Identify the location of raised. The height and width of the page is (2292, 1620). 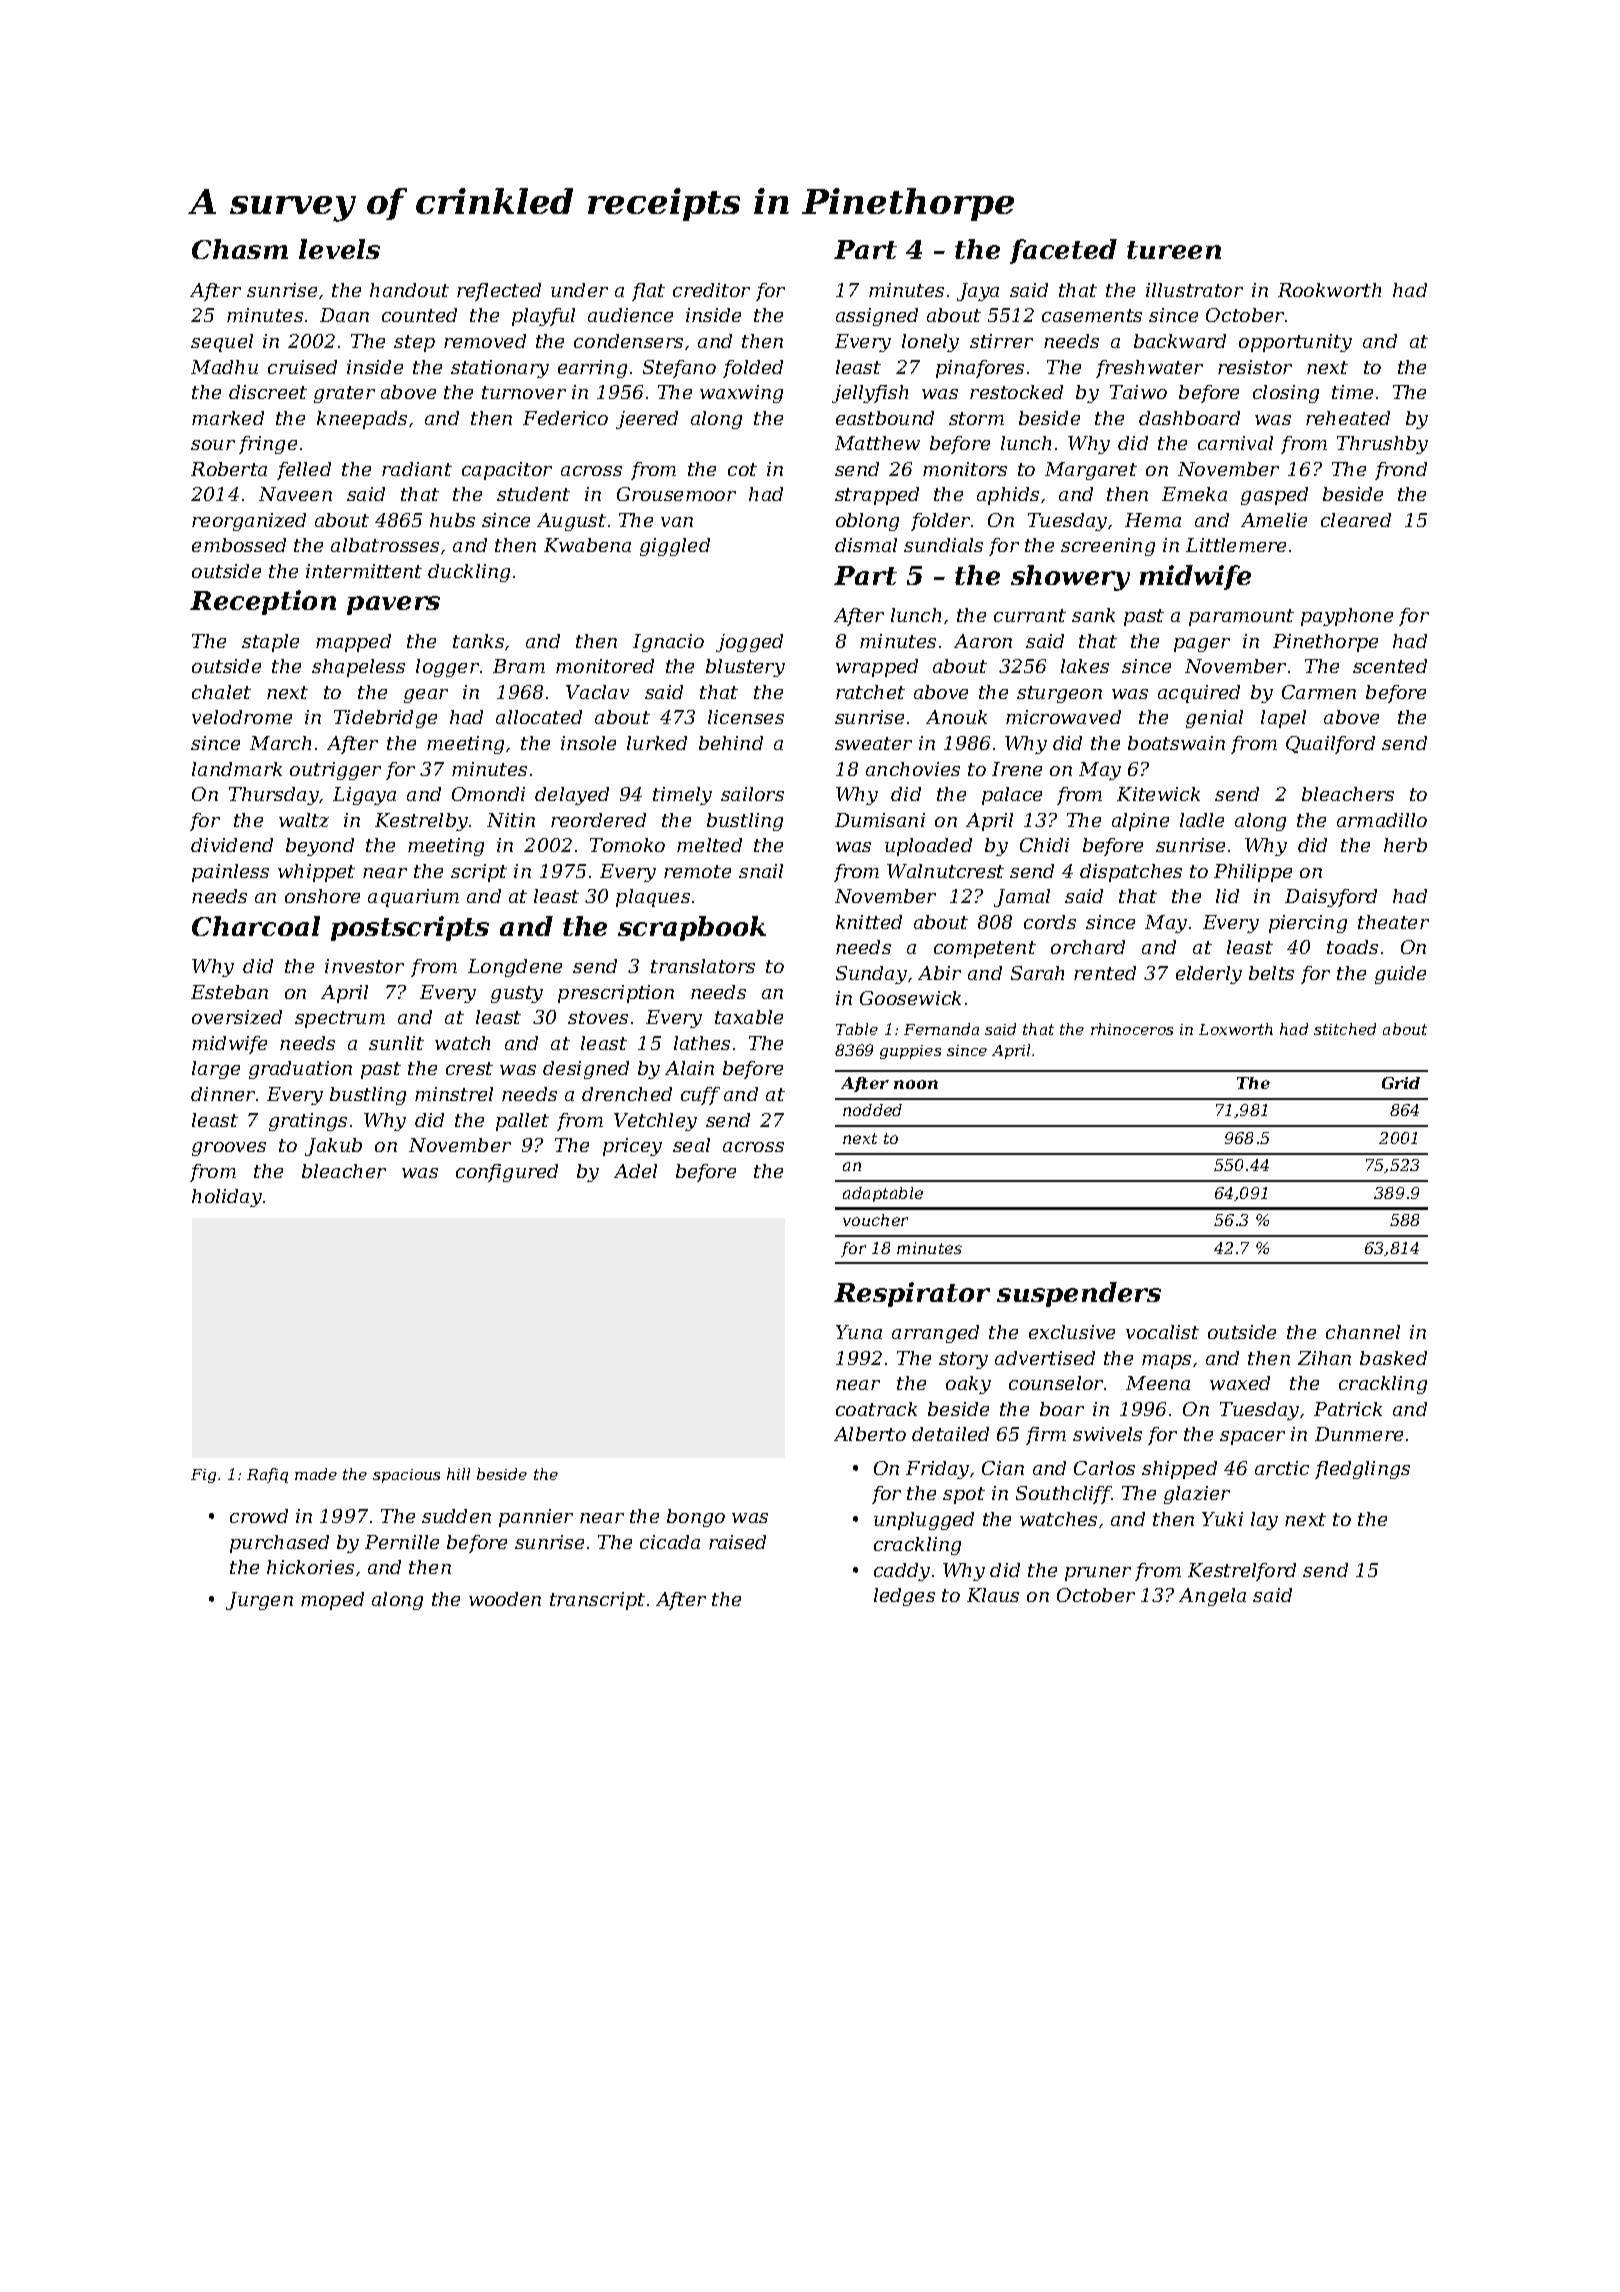
(737, 1542).
